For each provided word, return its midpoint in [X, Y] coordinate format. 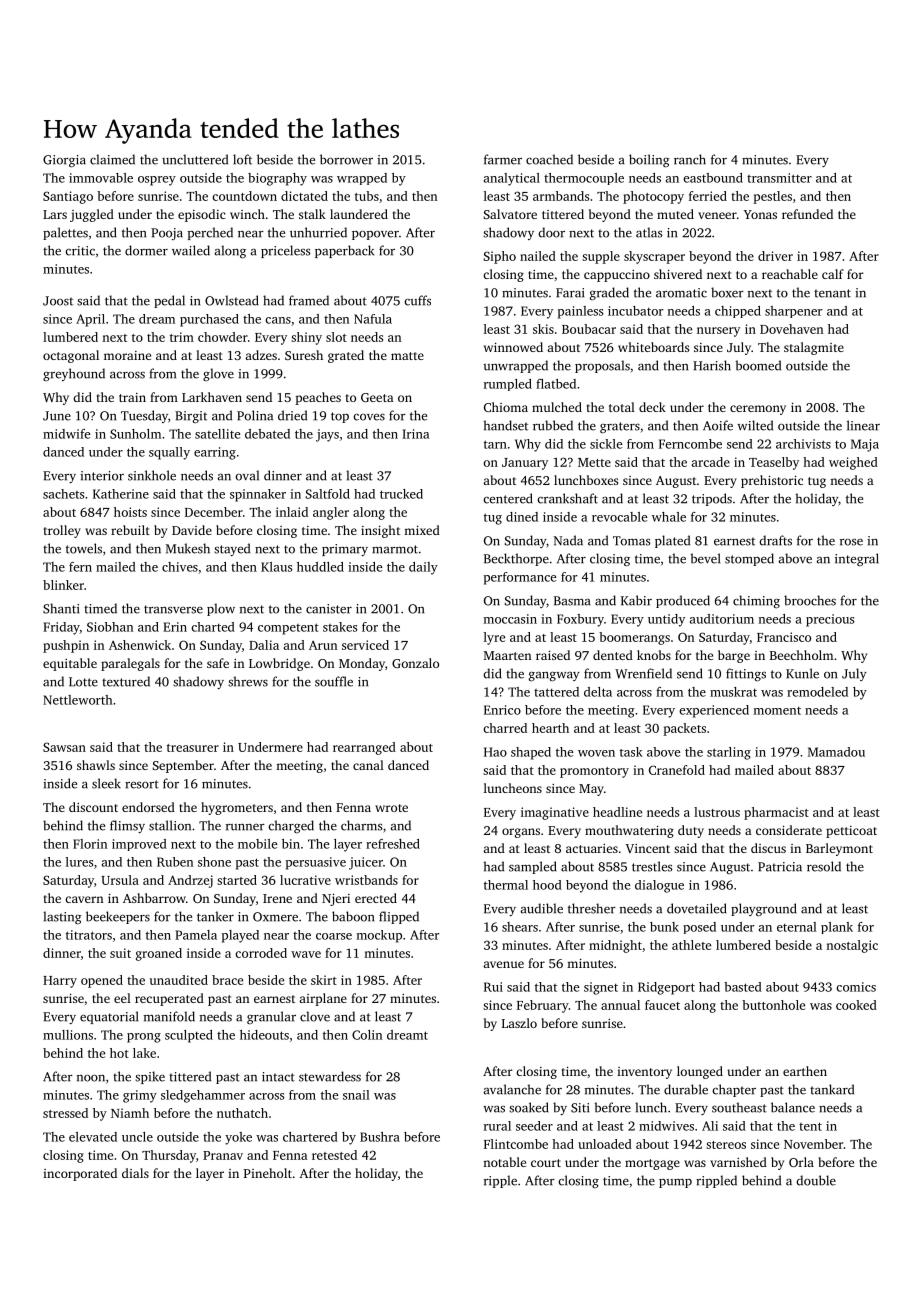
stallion [170, 825]
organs [521, 833]
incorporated [80, 1174]
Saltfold [328, 494]
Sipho [500, 257]
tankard [832, 1089]
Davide [192, 530]
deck [652, 407]
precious [830, 620]
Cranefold [677, 770]
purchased [209, 320]
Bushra [380, 1137]
